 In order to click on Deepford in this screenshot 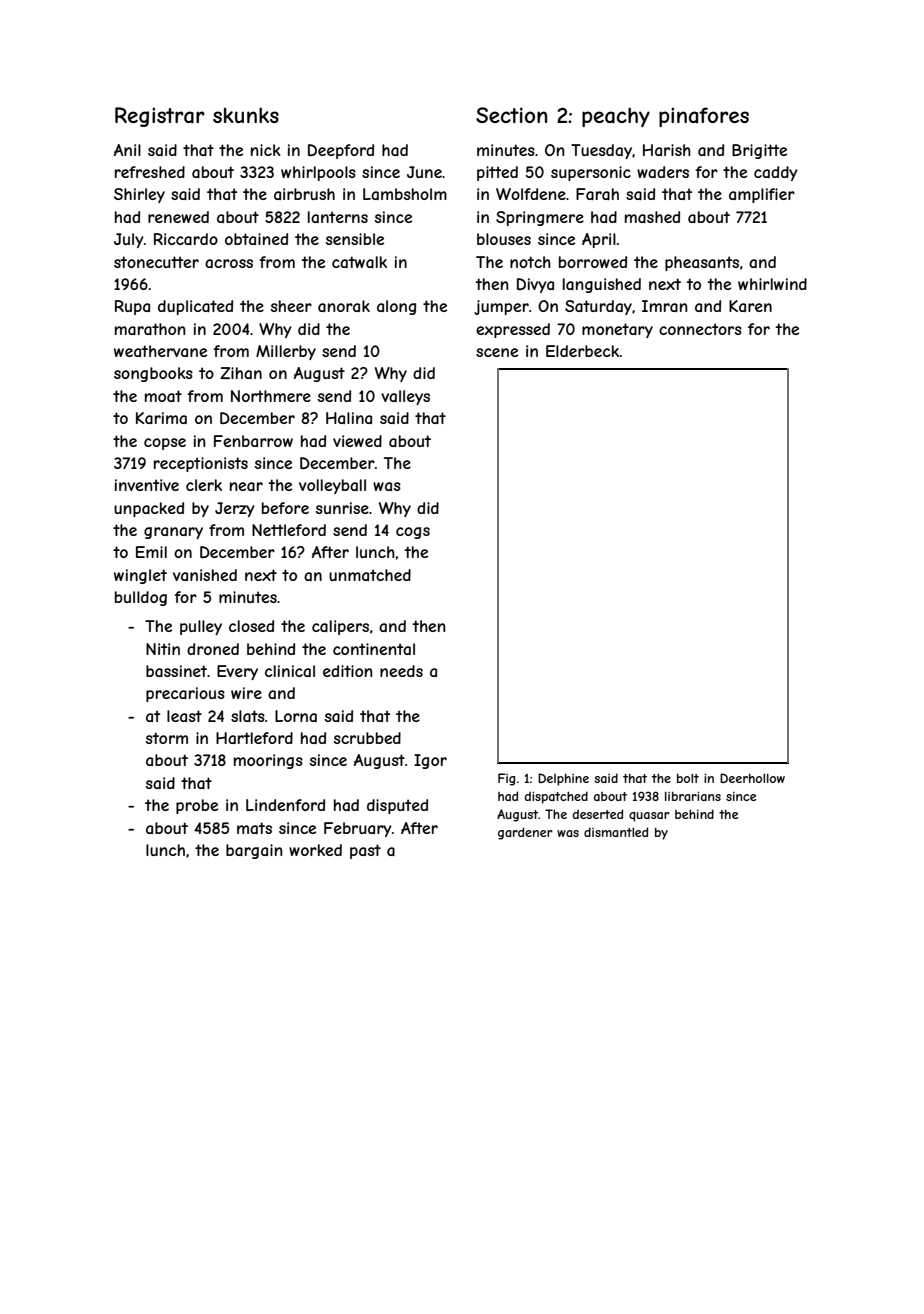, I will do `click(341, 151)`.
